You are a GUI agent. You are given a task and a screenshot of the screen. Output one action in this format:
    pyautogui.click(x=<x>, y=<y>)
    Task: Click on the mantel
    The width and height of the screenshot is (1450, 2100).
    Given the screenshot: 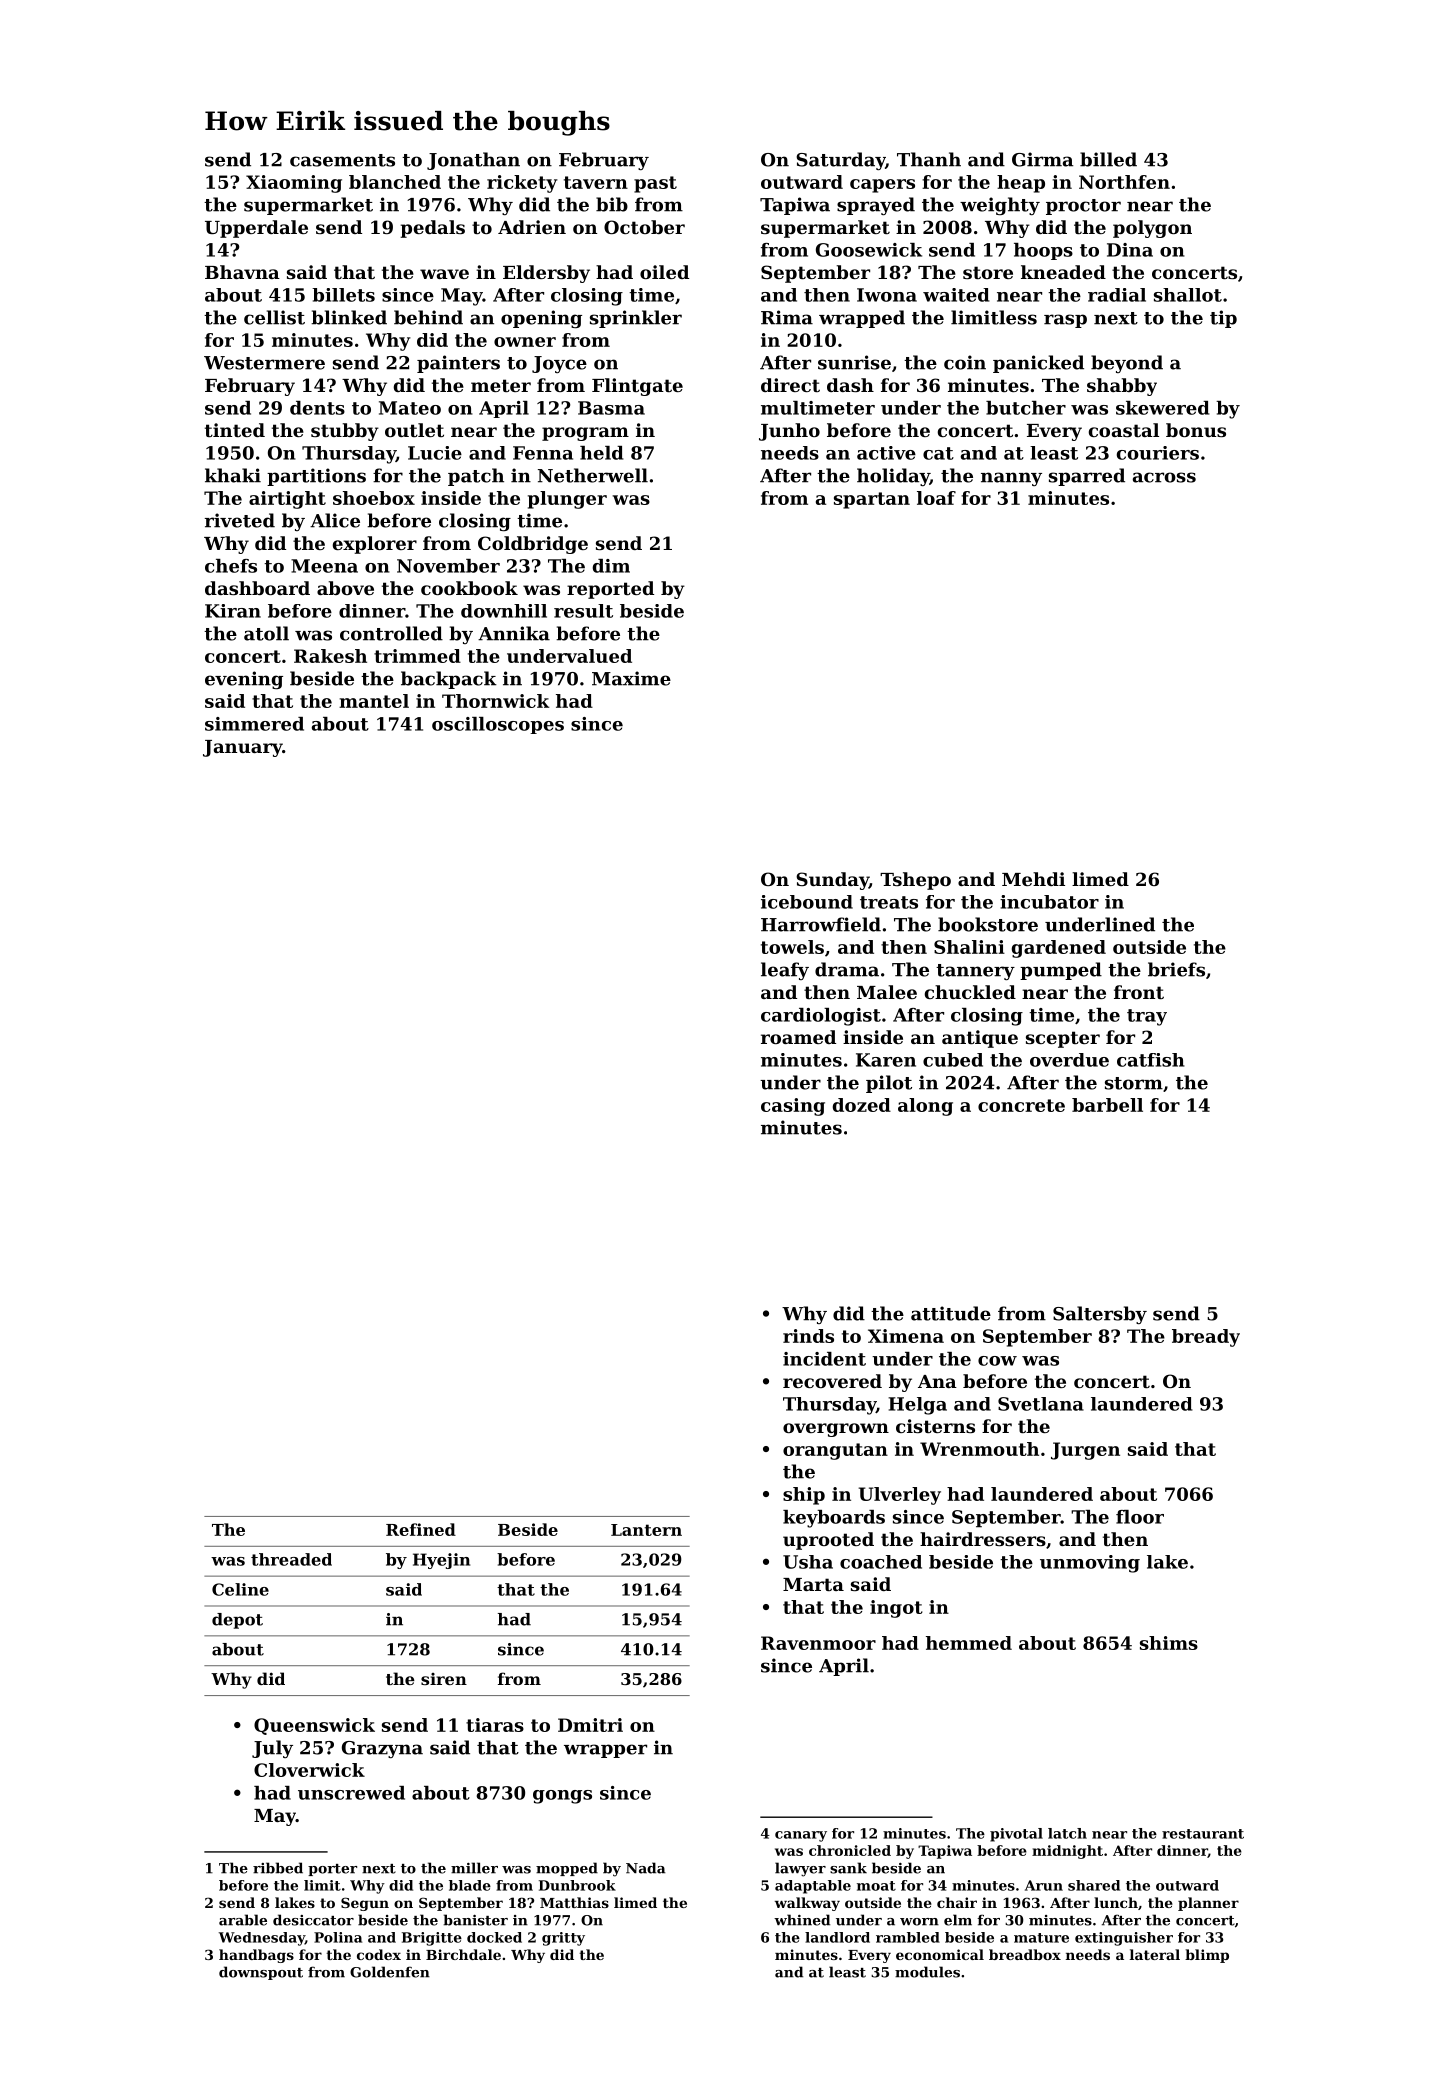 What is the action you would take?
    pyautogui.click(x=374, y=701)
